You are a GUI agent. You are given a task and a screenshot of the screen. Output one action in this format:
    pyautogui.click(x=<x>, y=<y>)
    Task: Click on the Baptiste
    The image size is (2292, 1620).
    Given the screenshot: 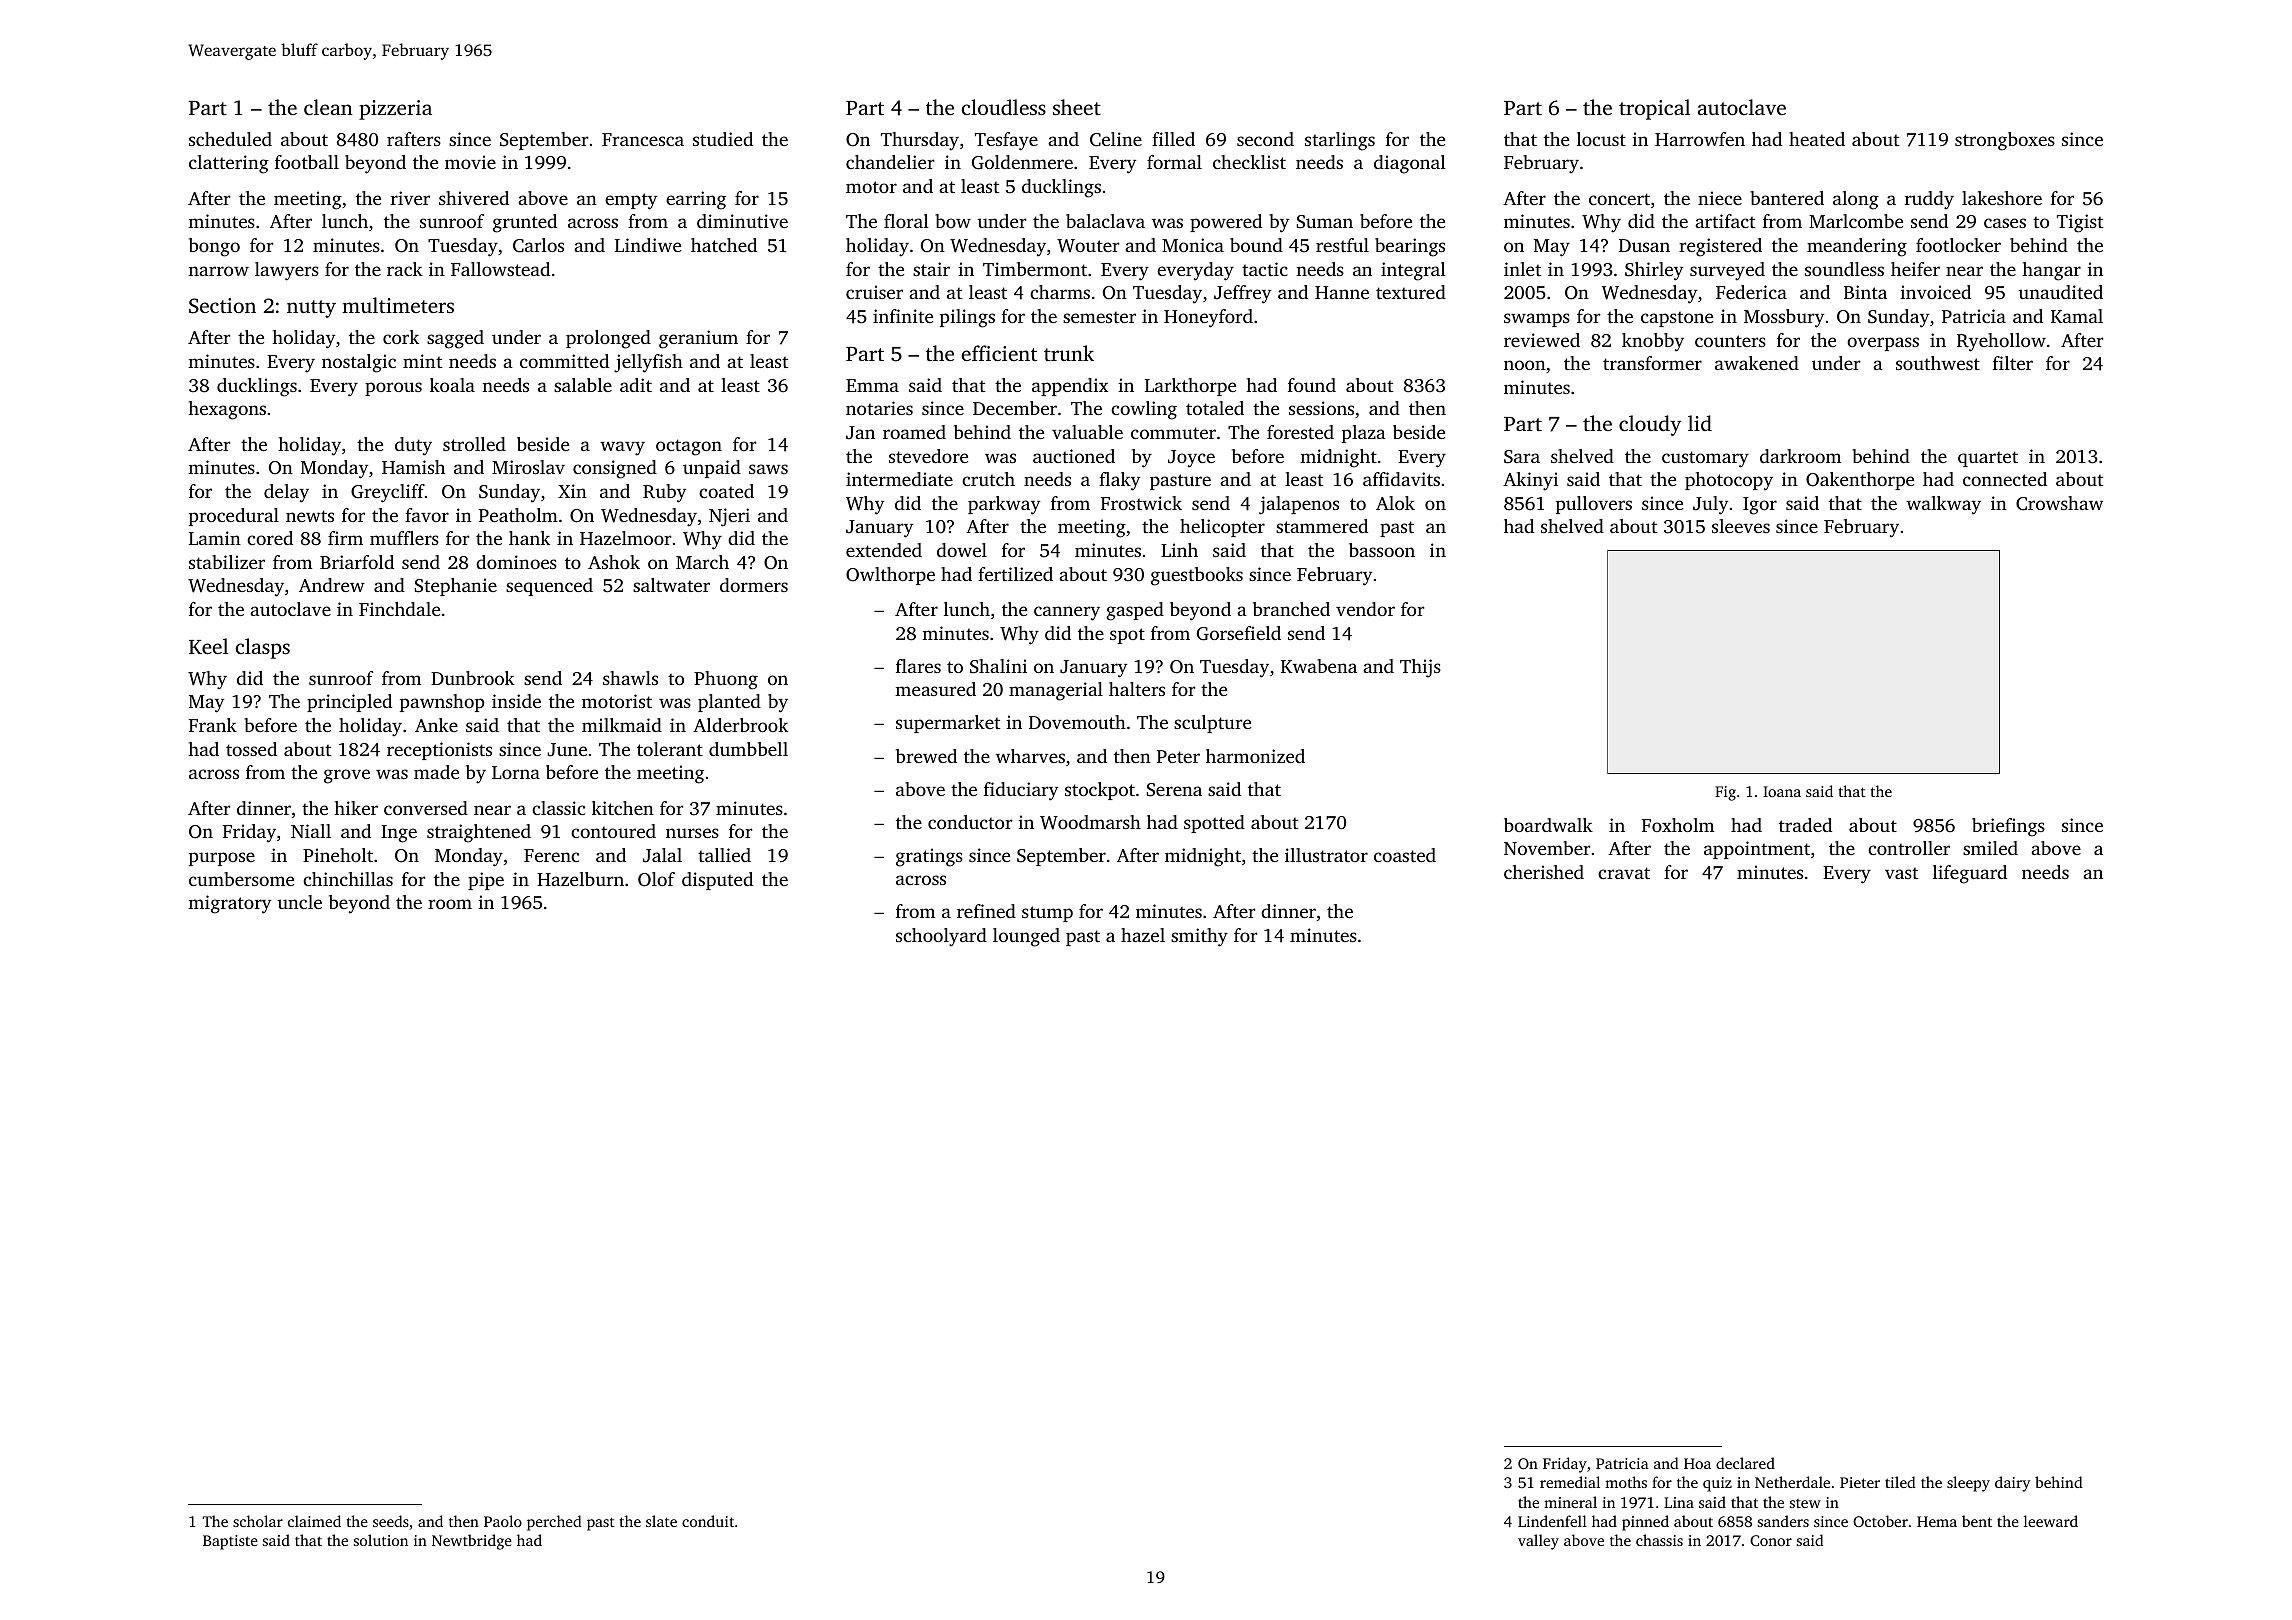 What is the action you would take?
    pyautogui.click(x=230, y=1542)
